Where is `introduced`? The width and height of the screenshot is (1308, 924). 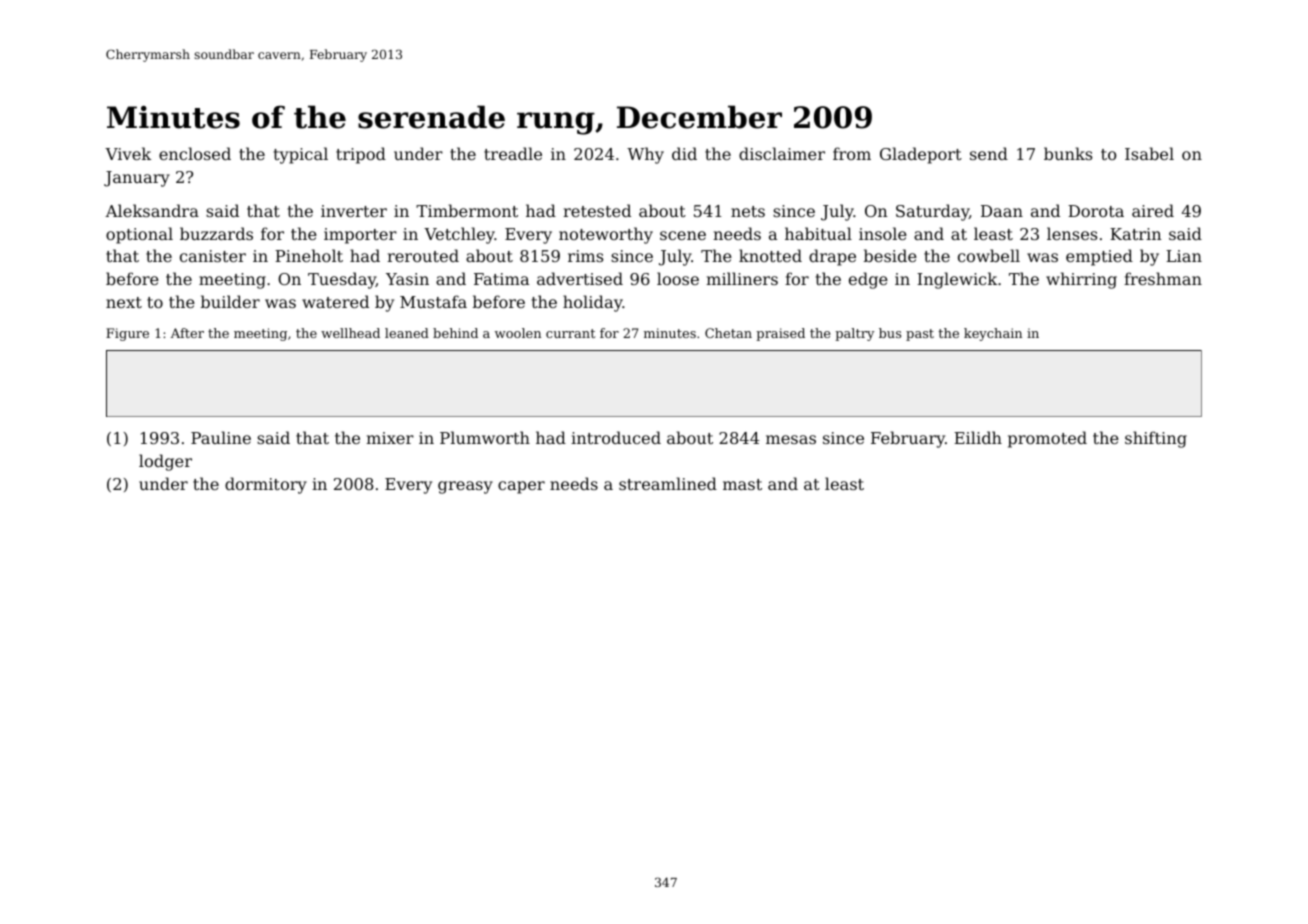 introduced is located at coordinates (616, 437).
